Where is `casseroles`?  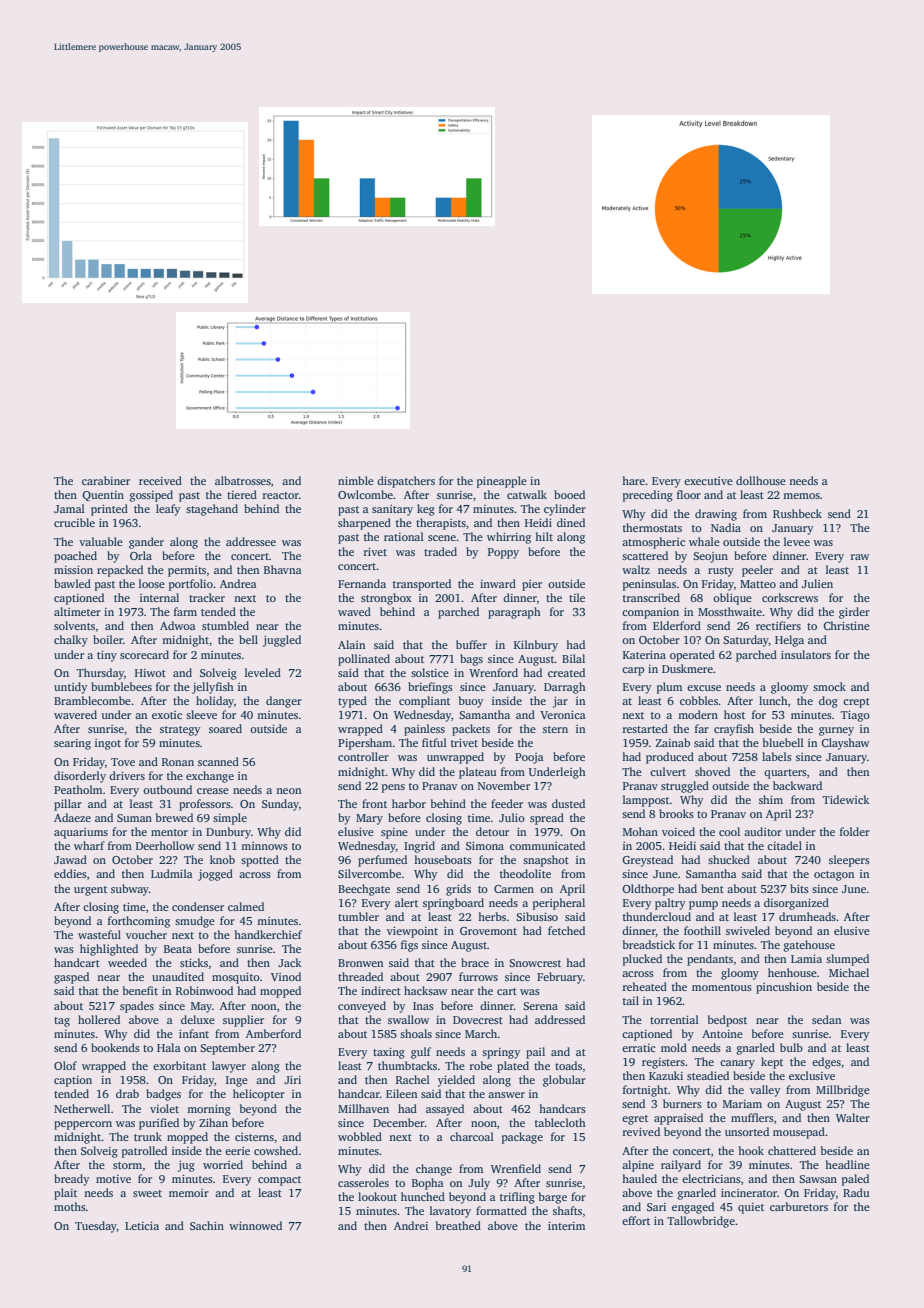
casseroles is located at coordinates (363, 1182).
